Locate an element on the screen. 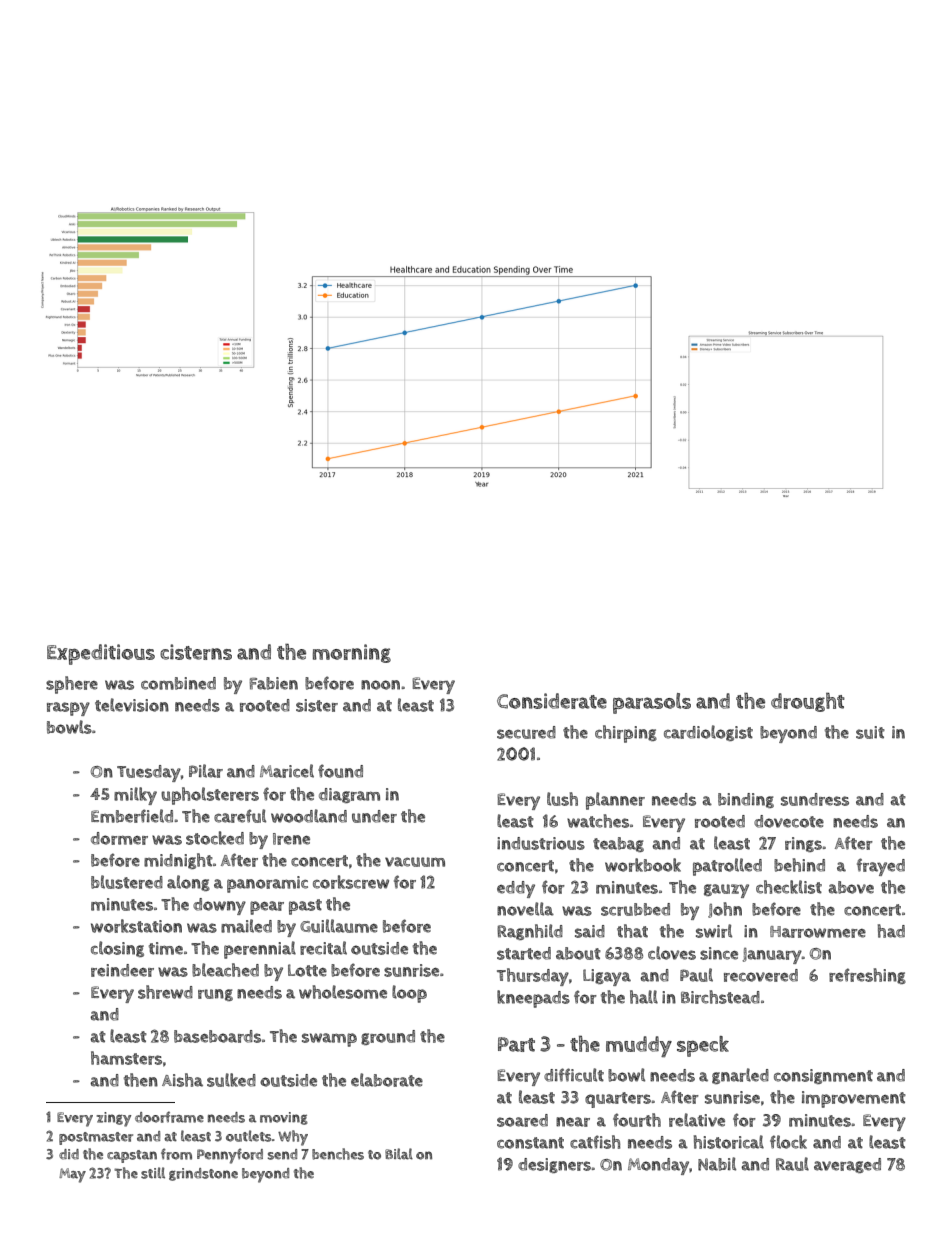  Bilal is located at coordinates (399, 1154).
